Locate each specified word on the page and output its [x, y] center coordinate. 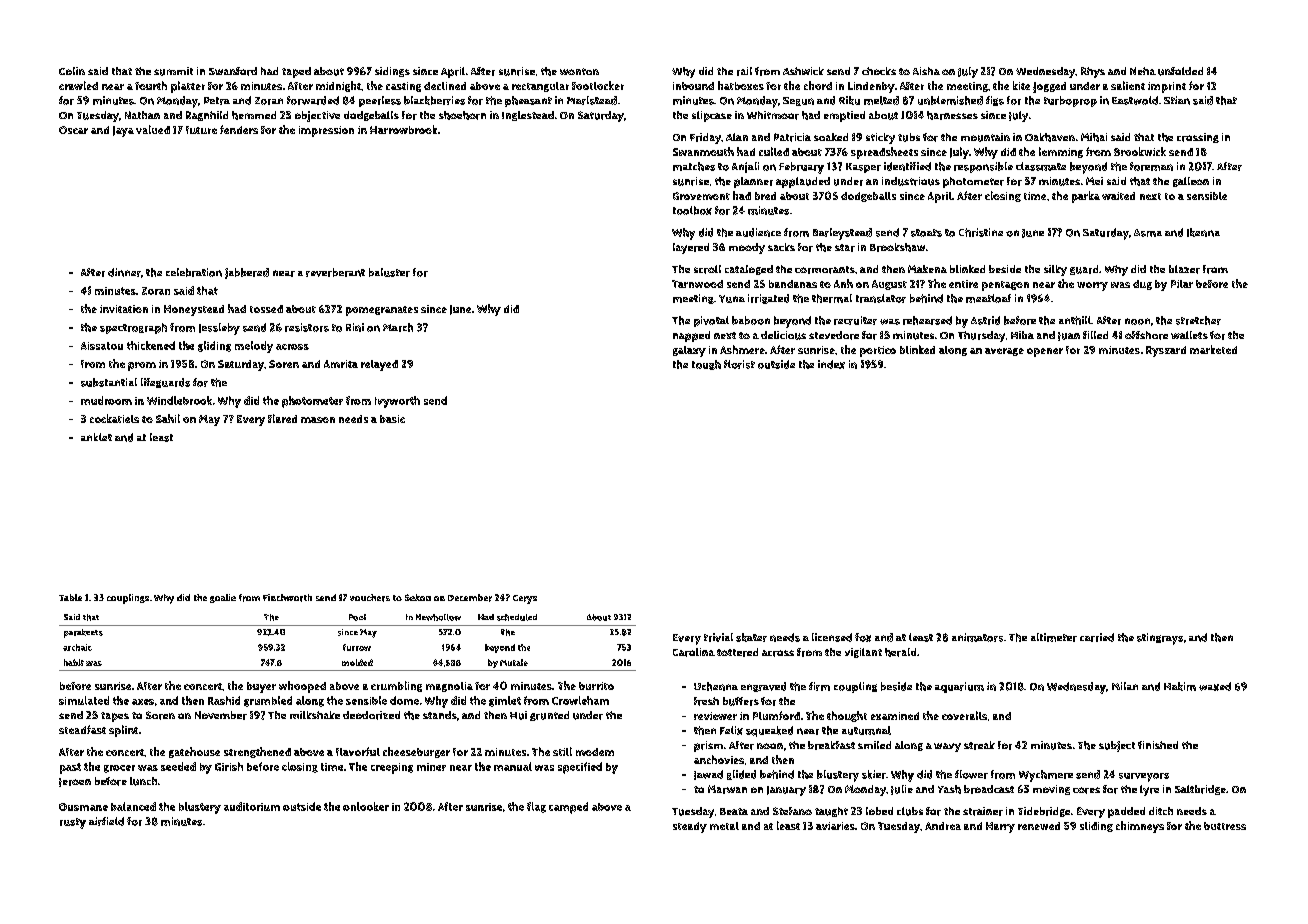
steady [690, 827]
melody [254, 347]
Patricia [792, 137]
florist [739, 364]
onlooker [366, 806]
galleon [1191, 182]
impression [326, 131]
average [1004, 352]
